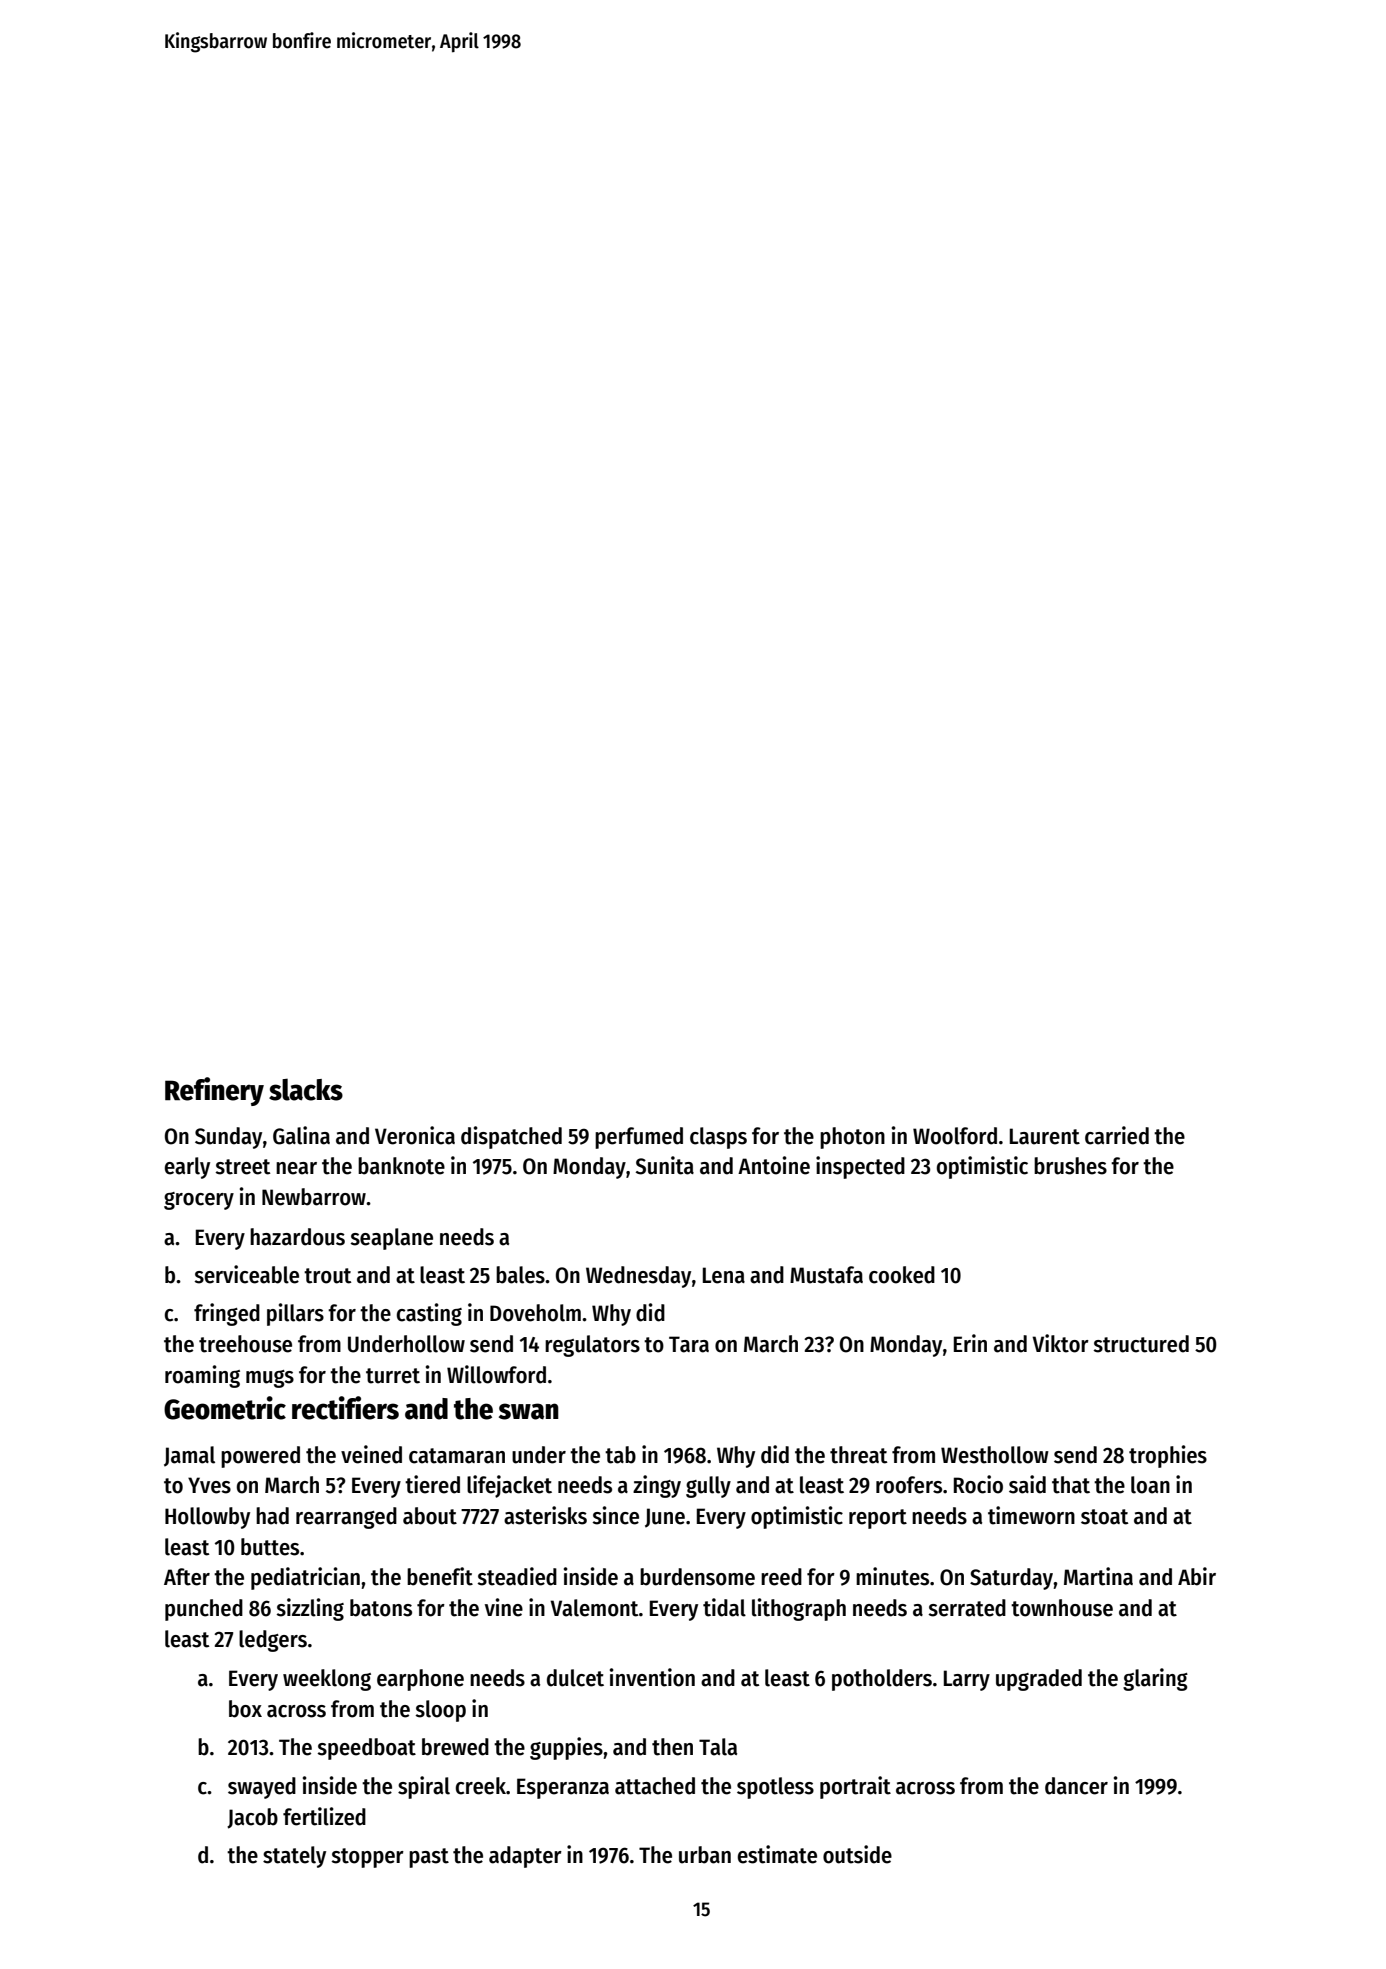 The width and height of the image is (1386, 1969). I want to click on estimate, so click(777, 1854).
